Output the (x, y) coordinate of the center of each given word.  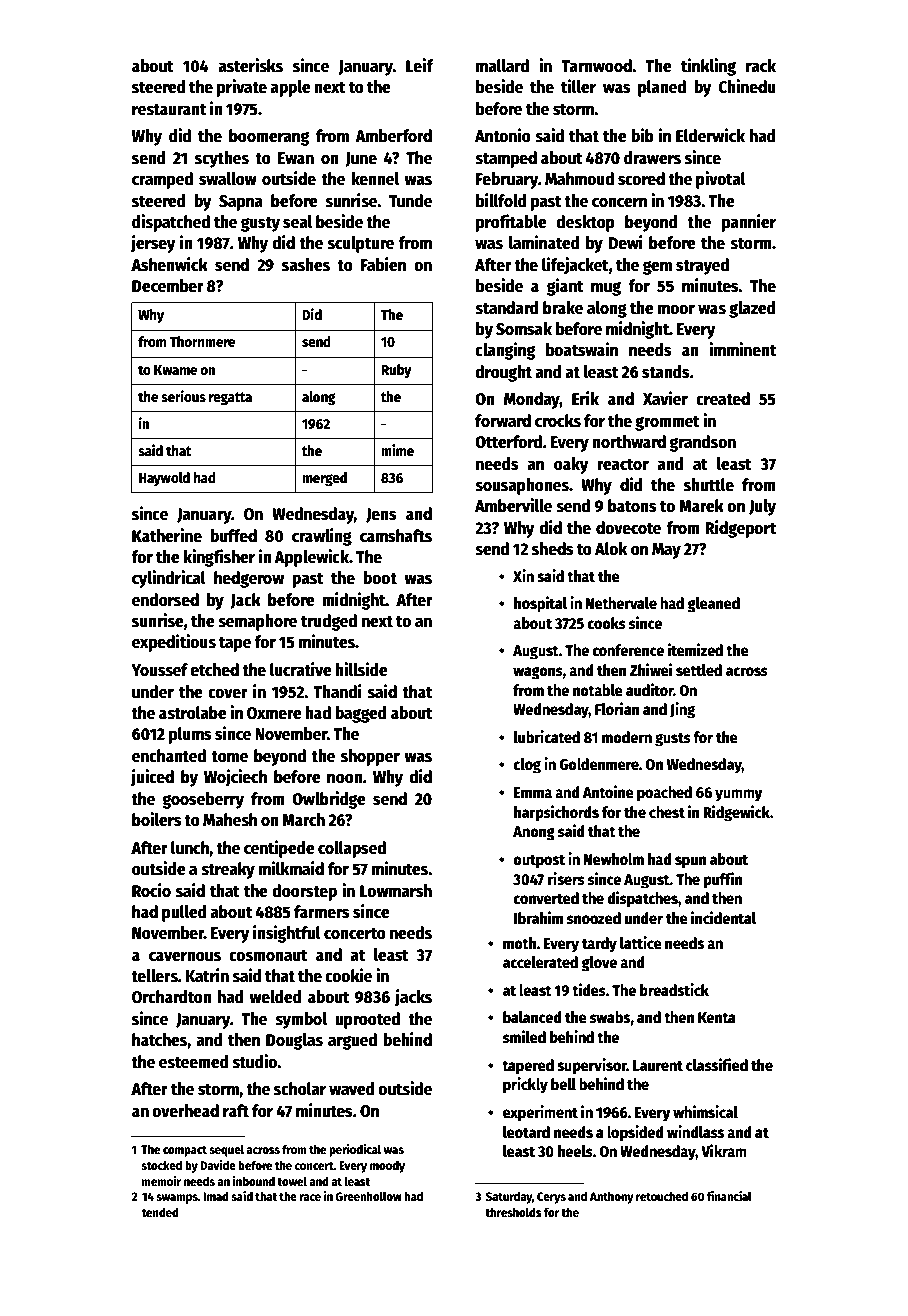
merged (324, 479)
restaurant (169, 110)
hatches (159, 1040)
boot (380, 578)
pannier (749, 223)
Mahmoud (579, 179)
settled (699, 670)
